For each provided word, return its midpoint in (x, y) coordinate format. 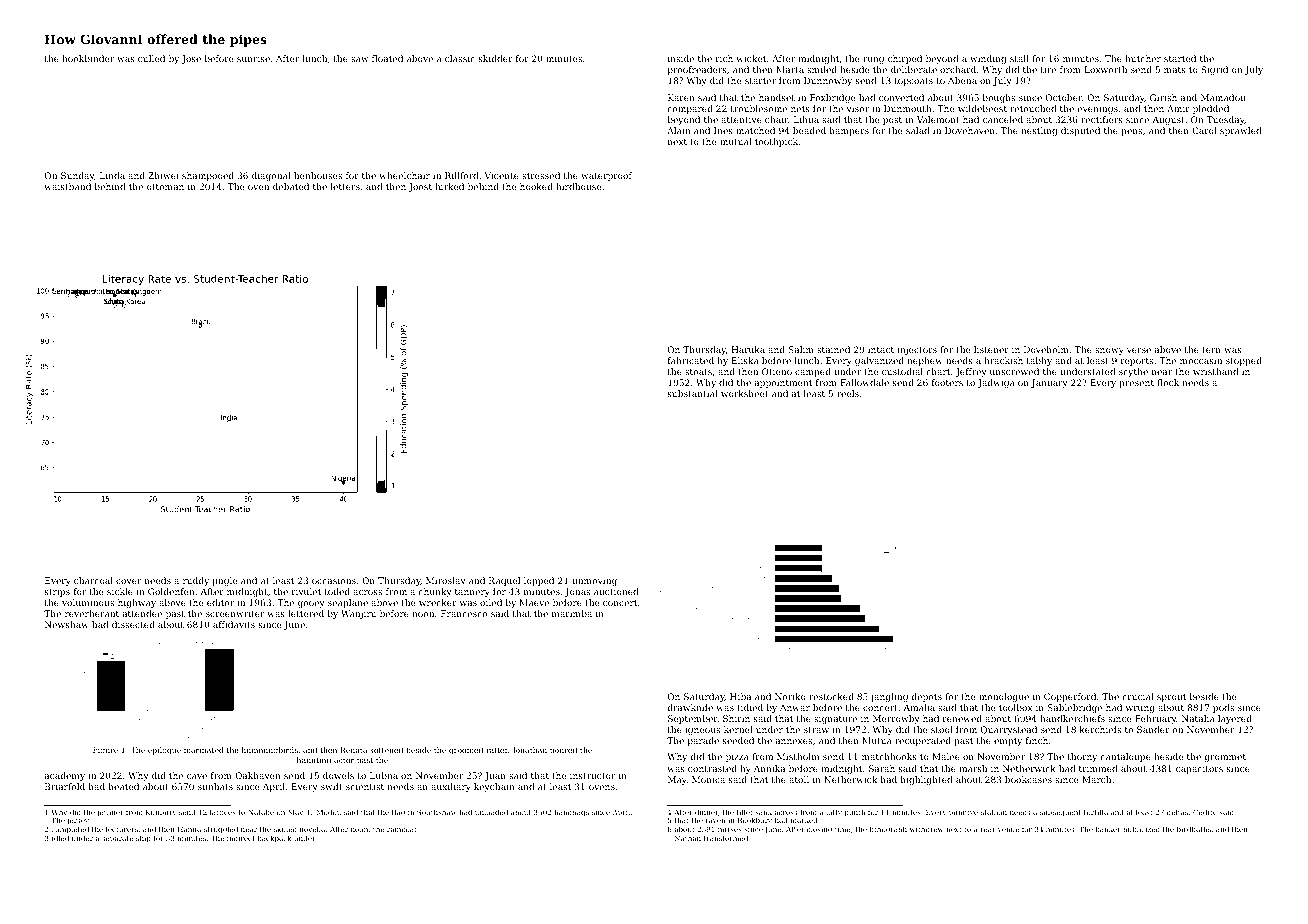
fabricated (691, 360)
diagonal (271, 176)
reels (848, 393)
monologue (1004, 697)
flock (1168, 382)
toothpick (776, 142)
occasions (334, 580)
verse (1139, 350)
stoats (698, 372)
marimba (572, 613)
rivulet (306, 591)
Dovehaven (970, 130)
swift (332, 786)
